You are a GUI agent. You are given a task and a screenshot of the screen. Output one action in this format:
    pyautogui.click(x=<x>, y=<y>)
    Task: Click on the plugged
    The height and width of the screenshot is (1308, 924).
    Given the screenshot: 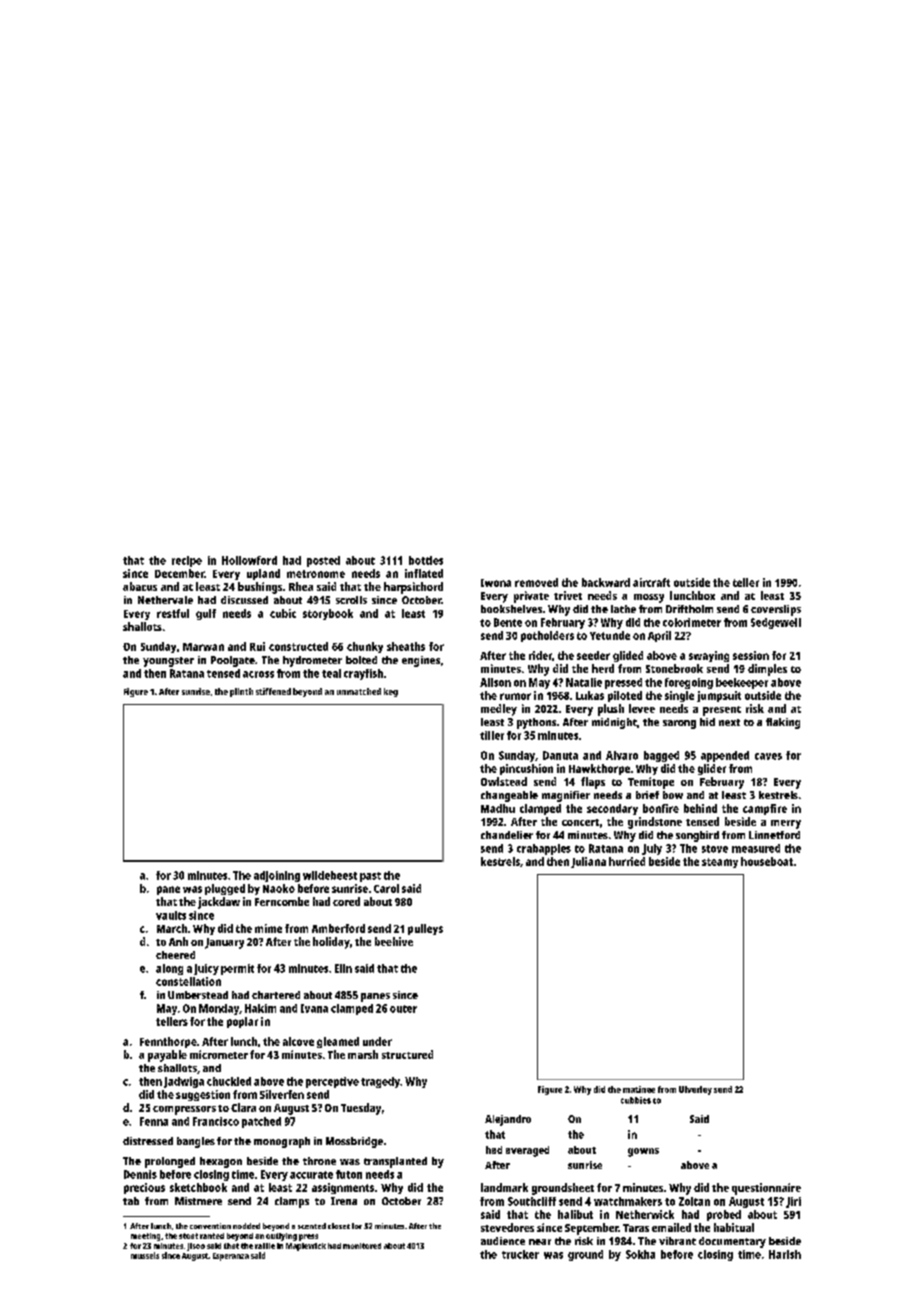 What is the action you would take?
    pyautogui.click(x=225, y=889)
